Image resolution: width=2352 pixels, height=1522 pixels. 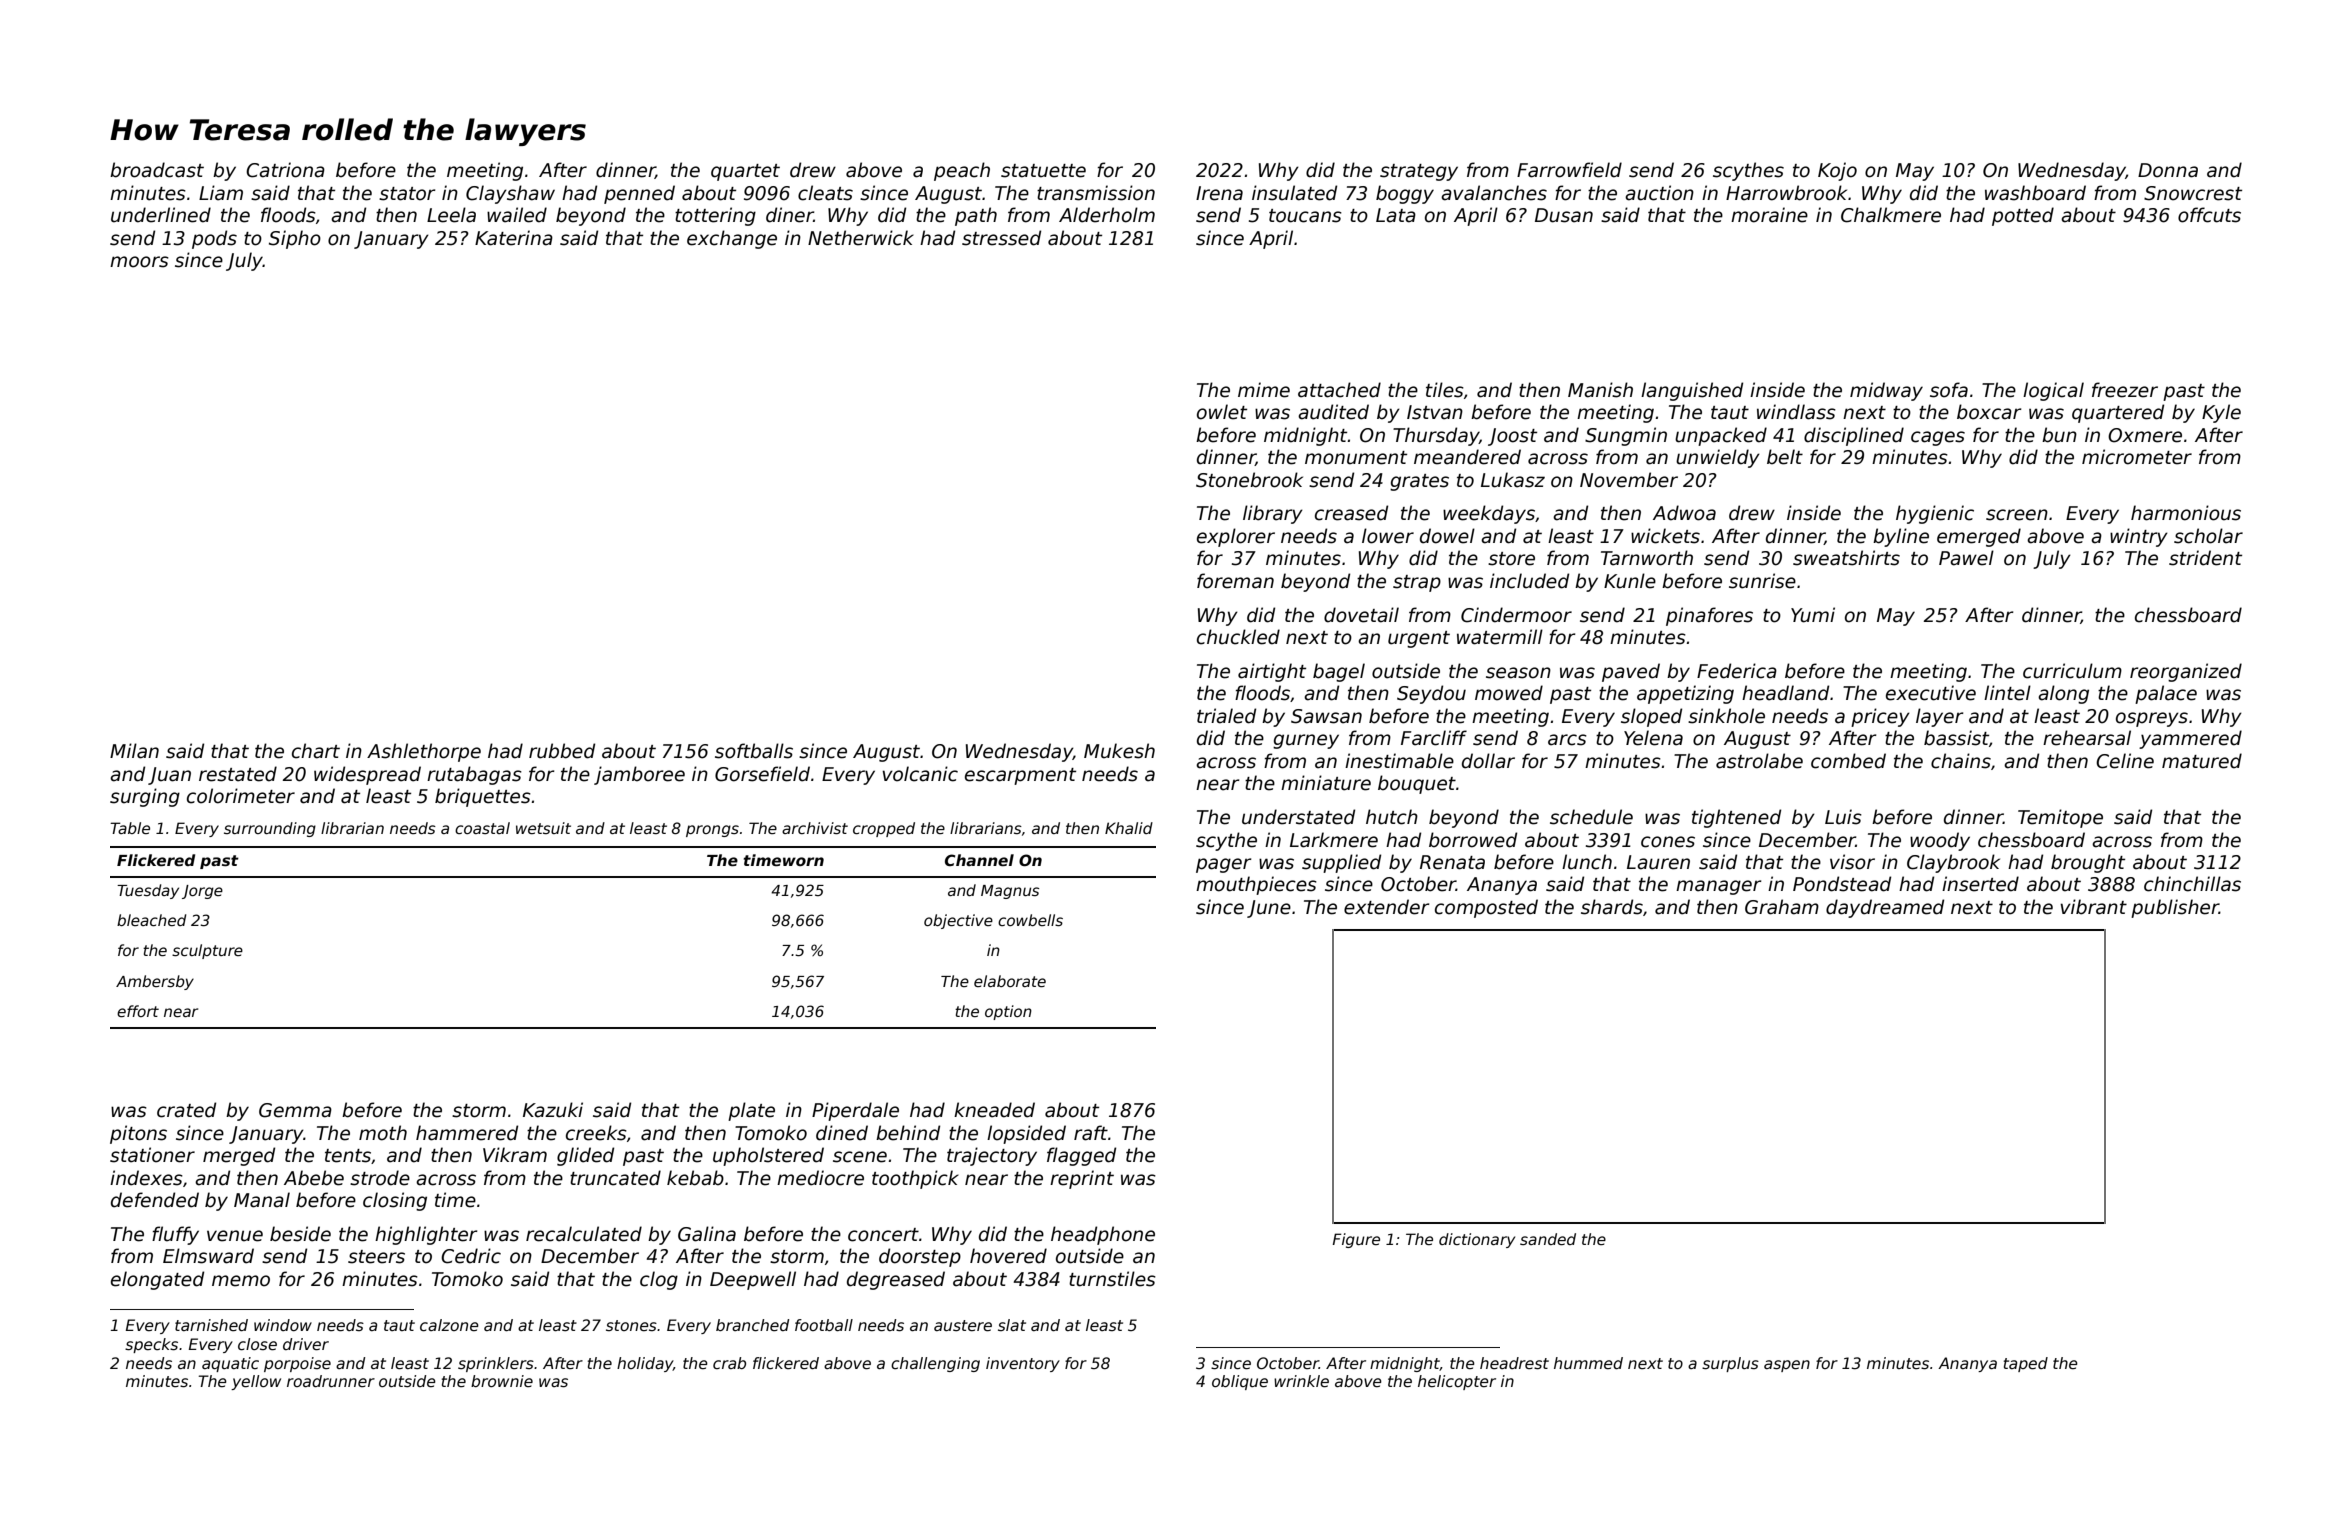 What do you see at coordinates (639, 775) in the page?
I see `jamboree` at bounding box center [639, 775].
